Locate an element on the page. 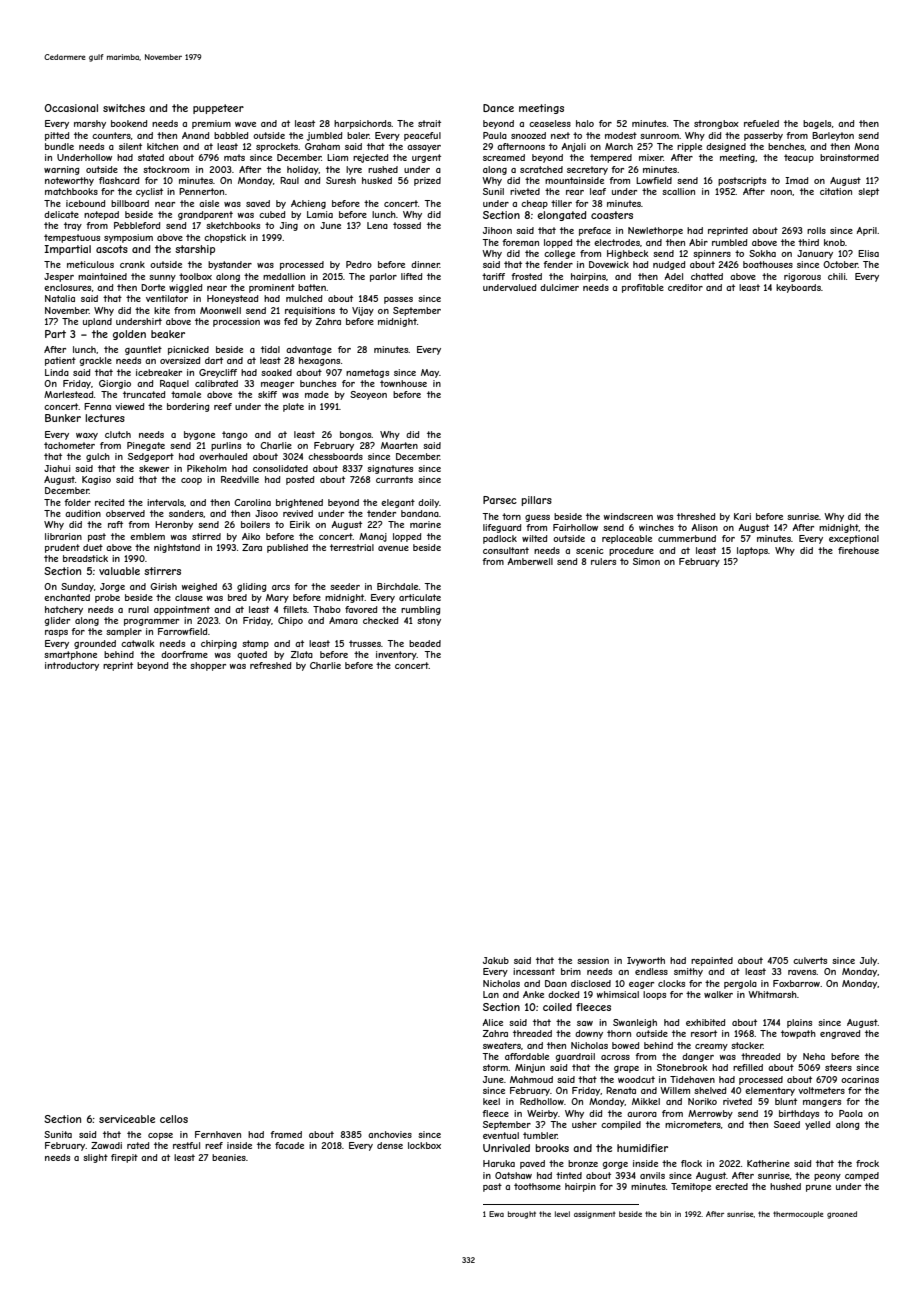 The height and width of the document is (1308, 924). notepad is located at coordinates (101, 215).
